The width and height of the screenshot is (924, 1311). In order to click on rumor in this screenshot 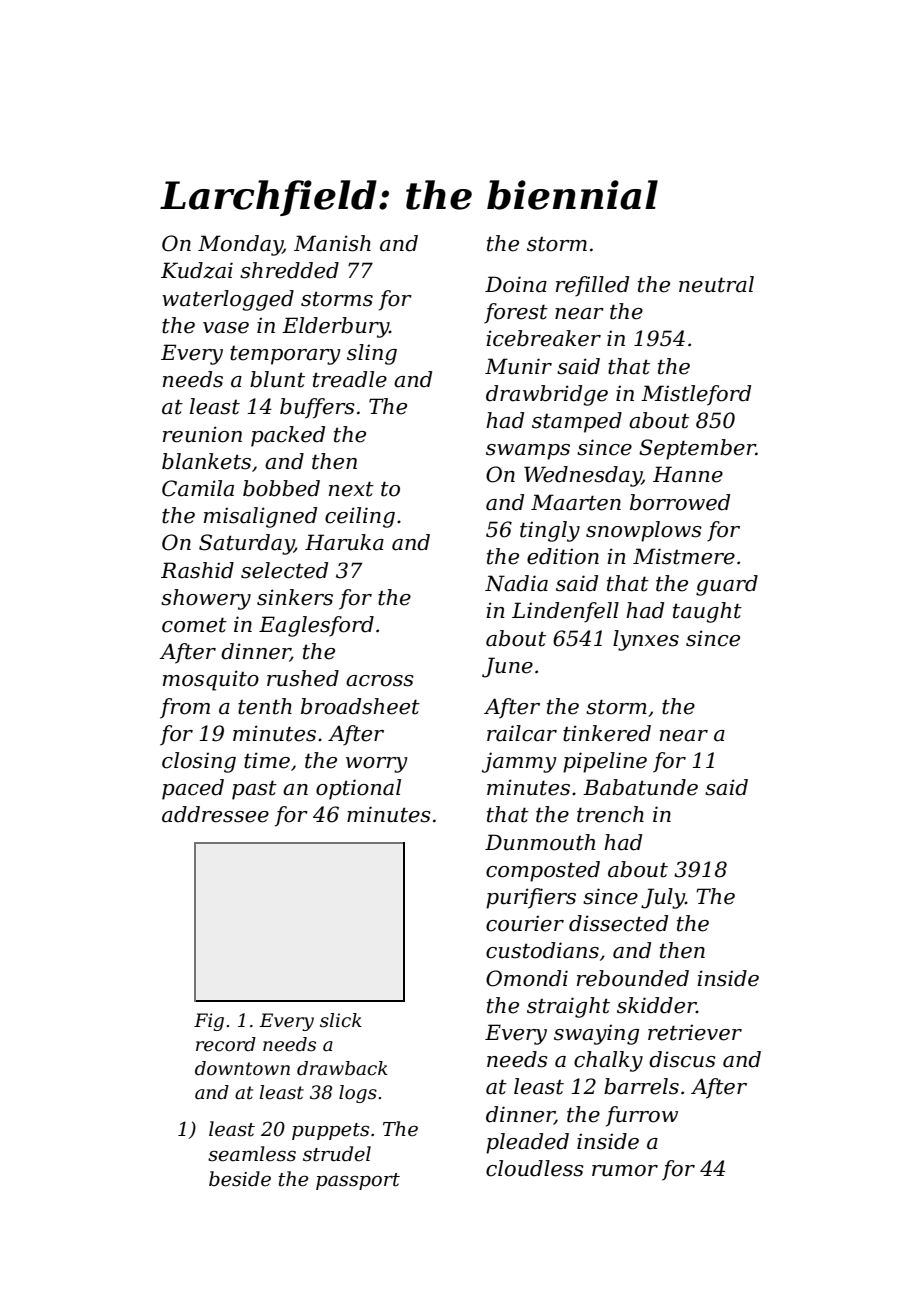, I will do `click(625, 1171)`.
